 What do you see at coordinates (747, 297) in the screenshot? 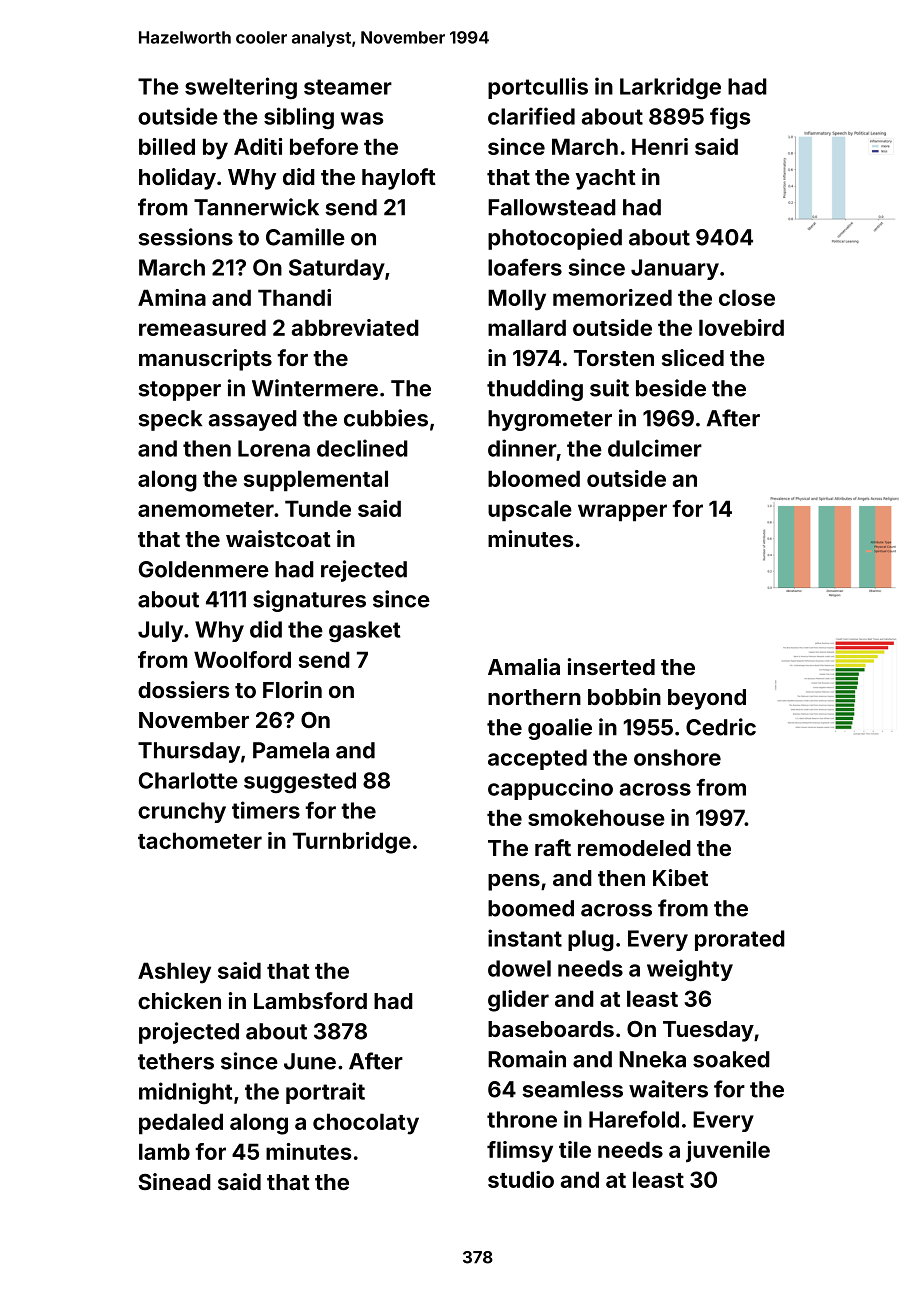
I see `close` at bounding box center [747, 297].
